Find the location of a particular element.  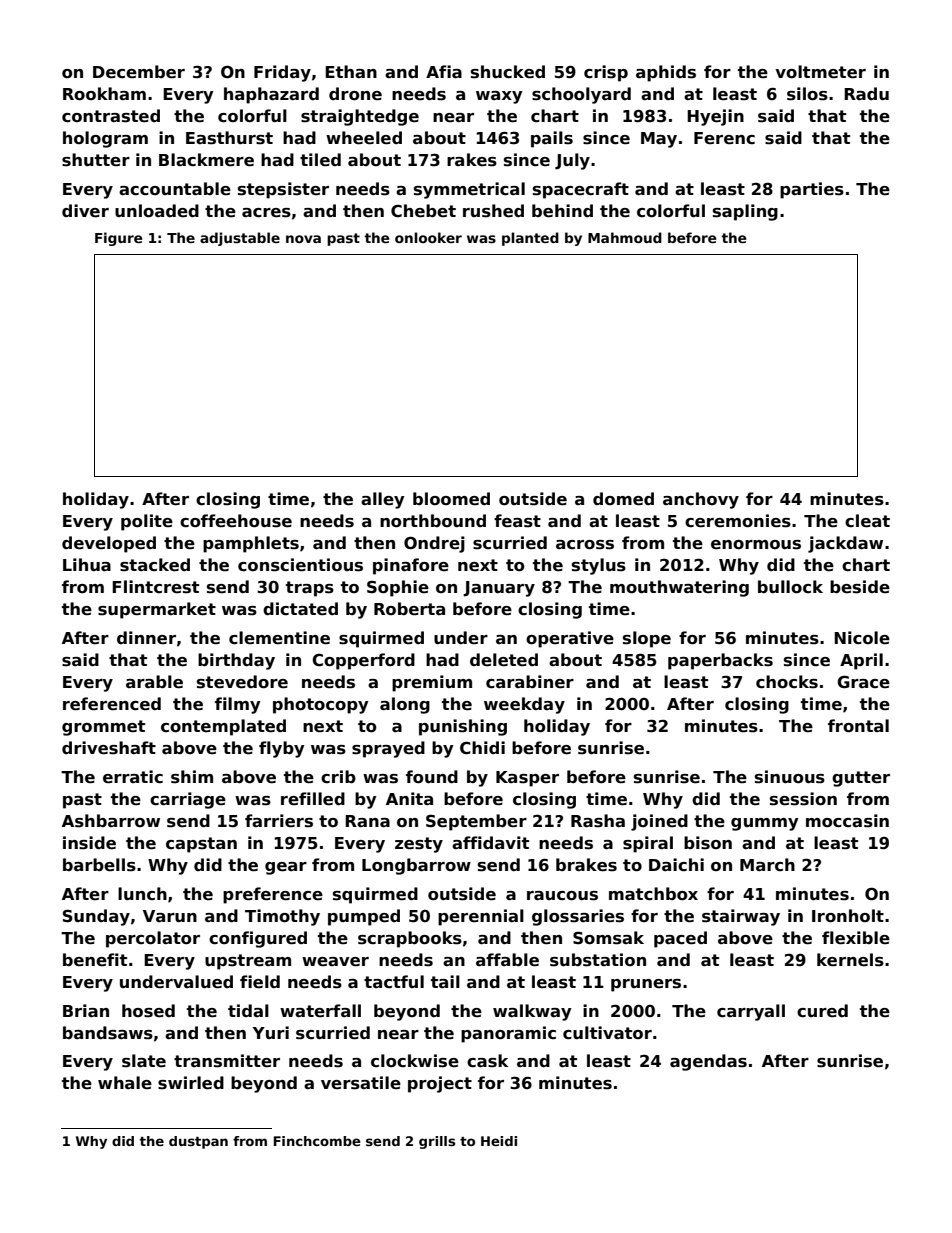

Kasper is located at coordinates (527, 779).
